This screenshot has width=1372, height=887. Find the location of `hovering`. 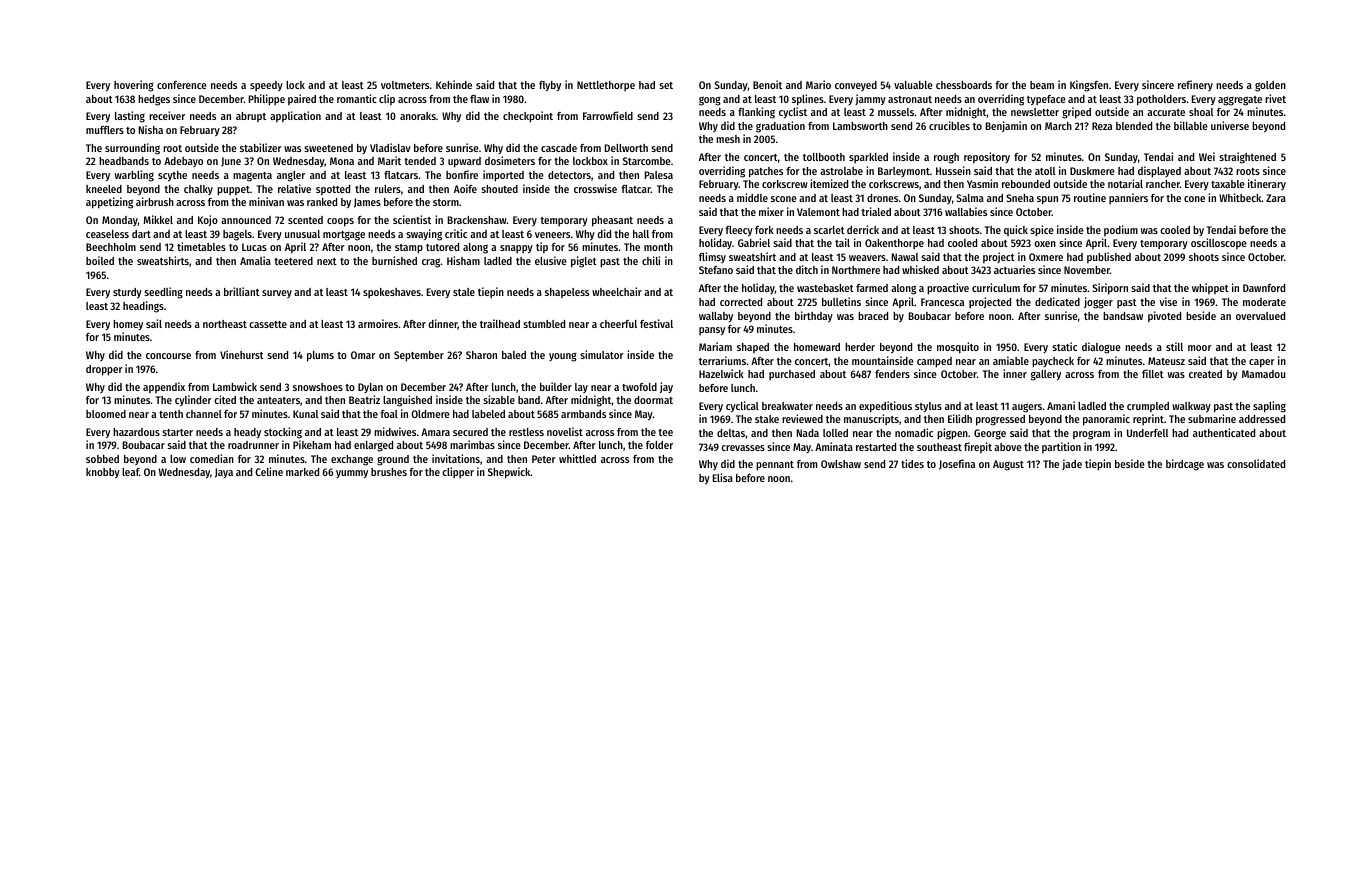

hovering is located at coordinates (134, 86).
